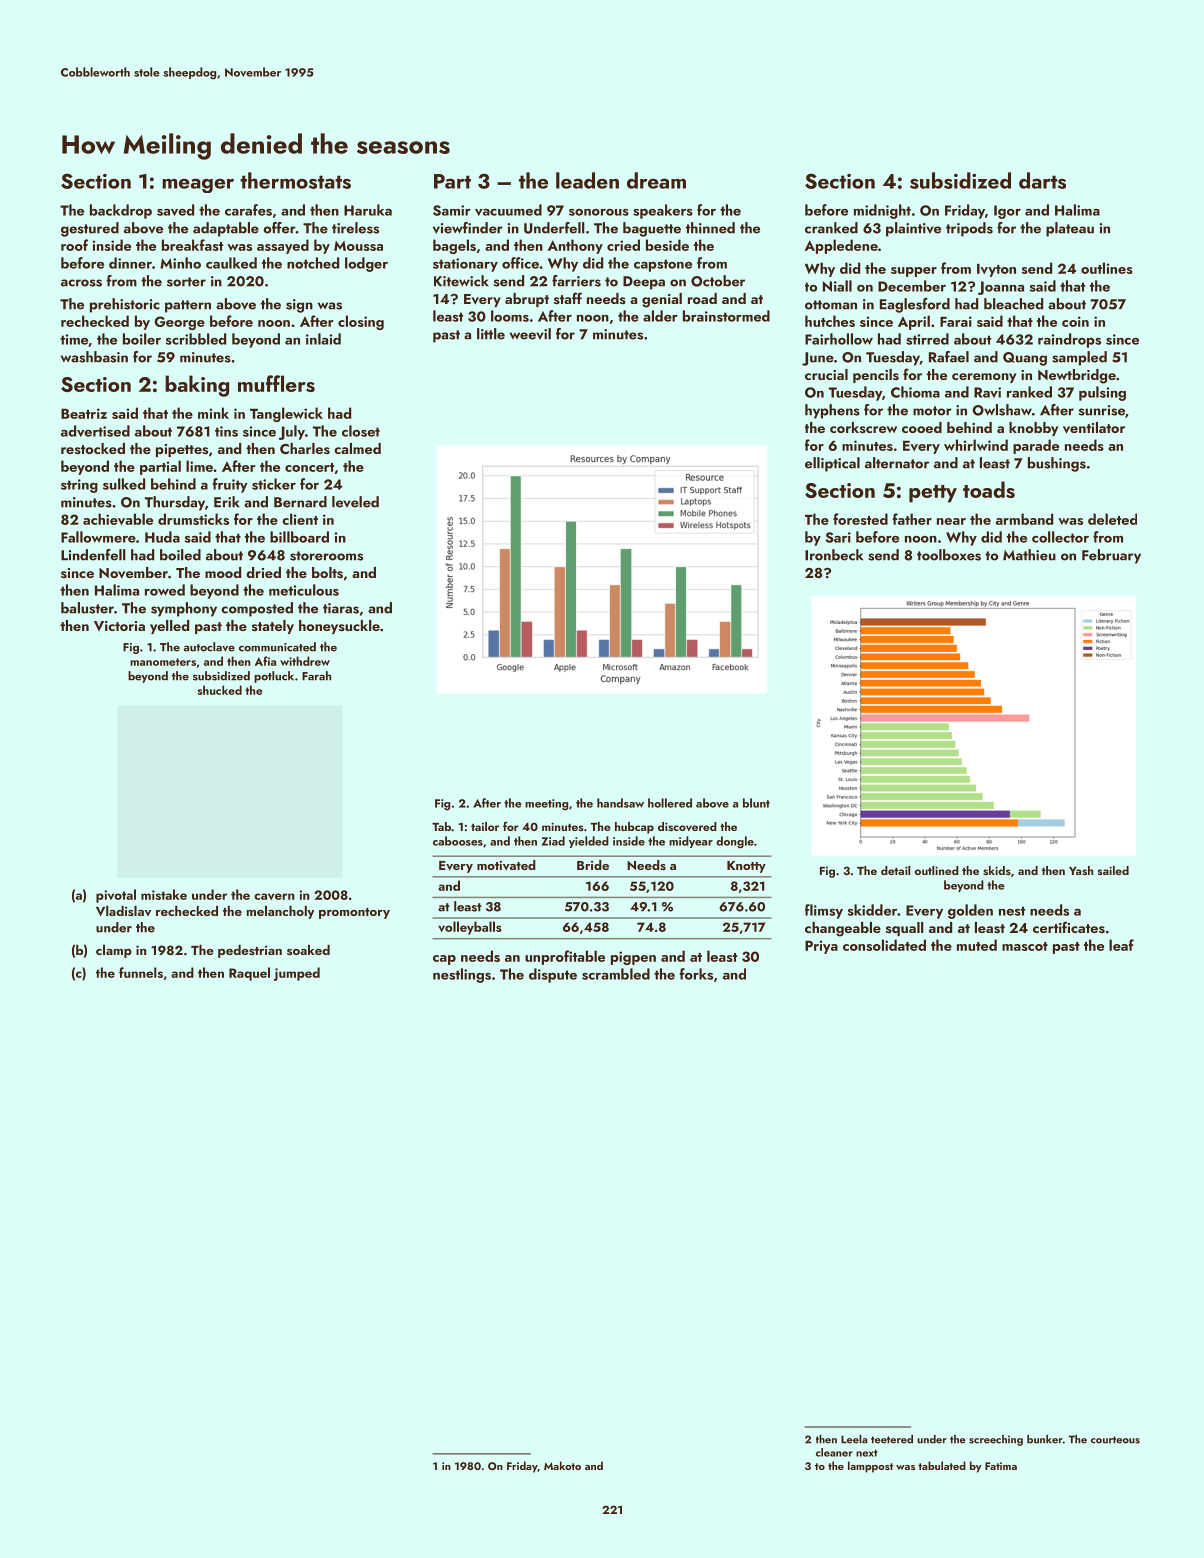 This screenshot has width=1204, height=1558. What do you see at coordinates (616, 974) in the screenshot?
I see `scrambled` at bounding box center [616, 974].
